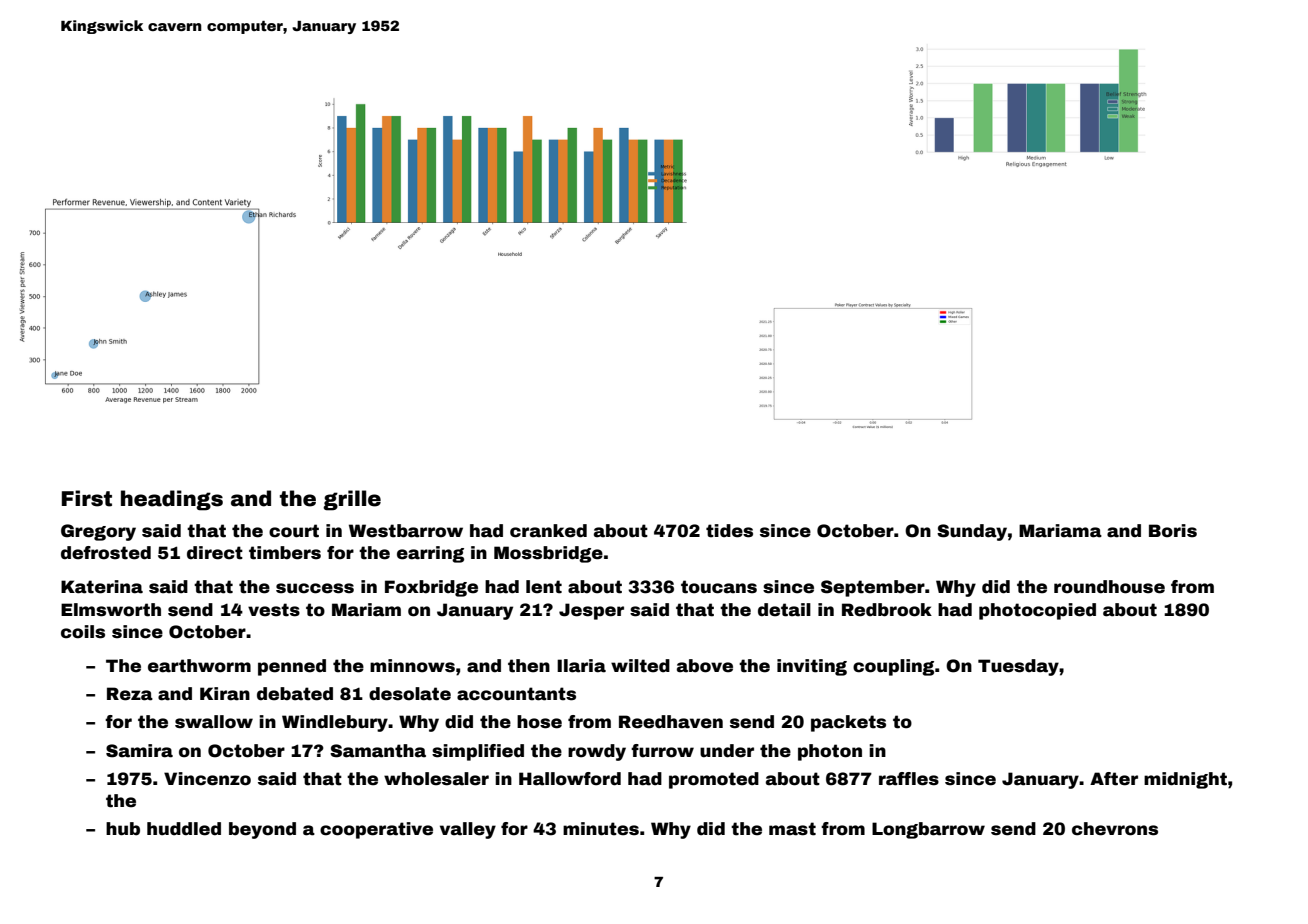 This screenshot has height=924, width=1308. I want to click on valley, so click(468, 830).
